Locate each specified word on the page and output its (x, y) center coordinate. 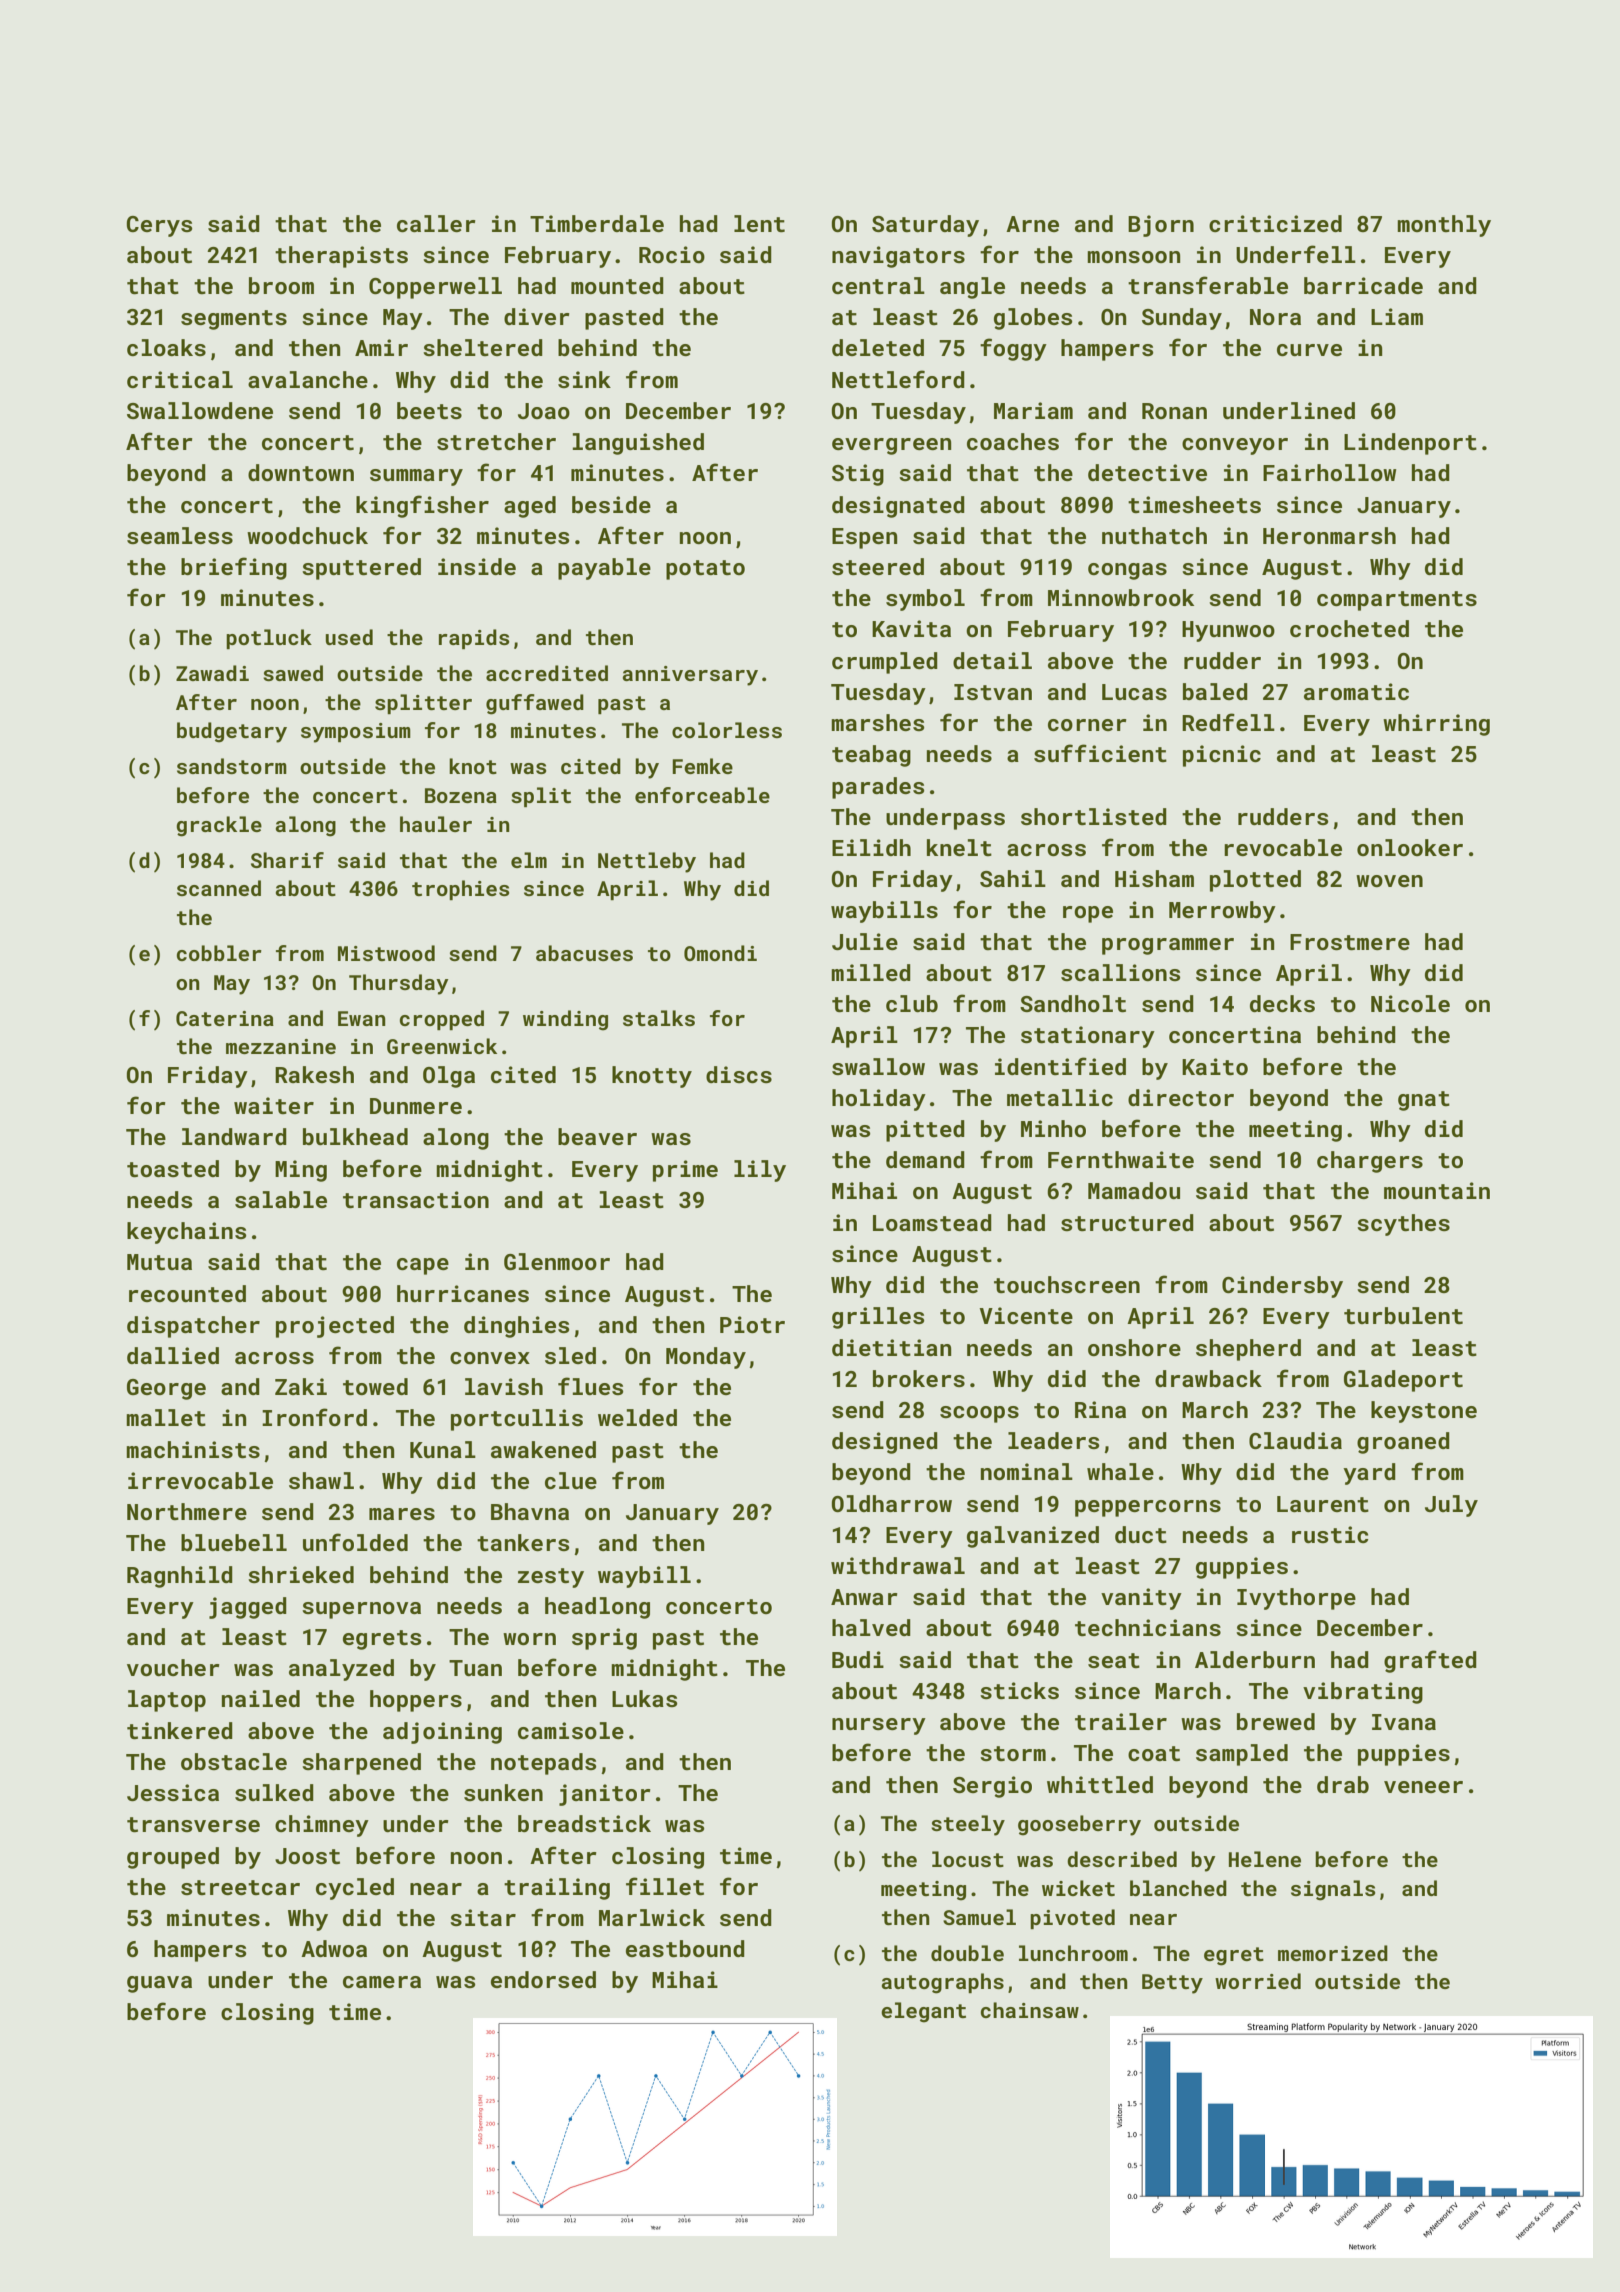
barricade (1363, 285)
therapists (341, 257)
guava (159, 1984)
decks (1282, 1003)
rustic (1330, 1534)
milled (871, 972)
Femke (702, 766)
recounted (187, 1293)
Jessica (173, 1792)
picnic (1222, 756)
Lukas (644, 1698)
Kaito (1215, 1066)
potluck (269, 639)
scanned (219, 888)
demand (925, 1159)
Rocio (672, 254)
